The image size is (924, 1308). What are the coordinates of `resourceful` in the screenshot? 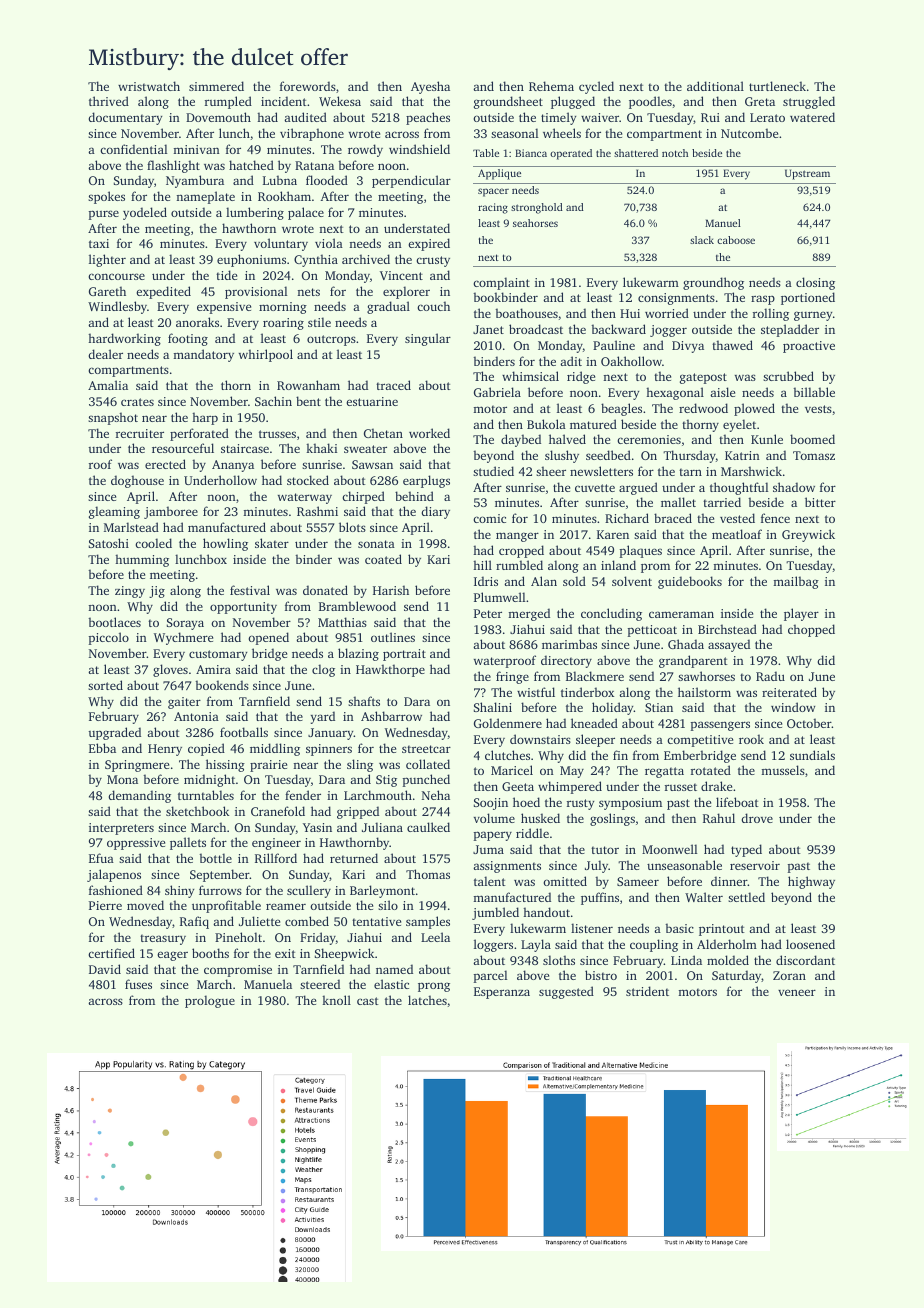 It's located at (183, 448).
